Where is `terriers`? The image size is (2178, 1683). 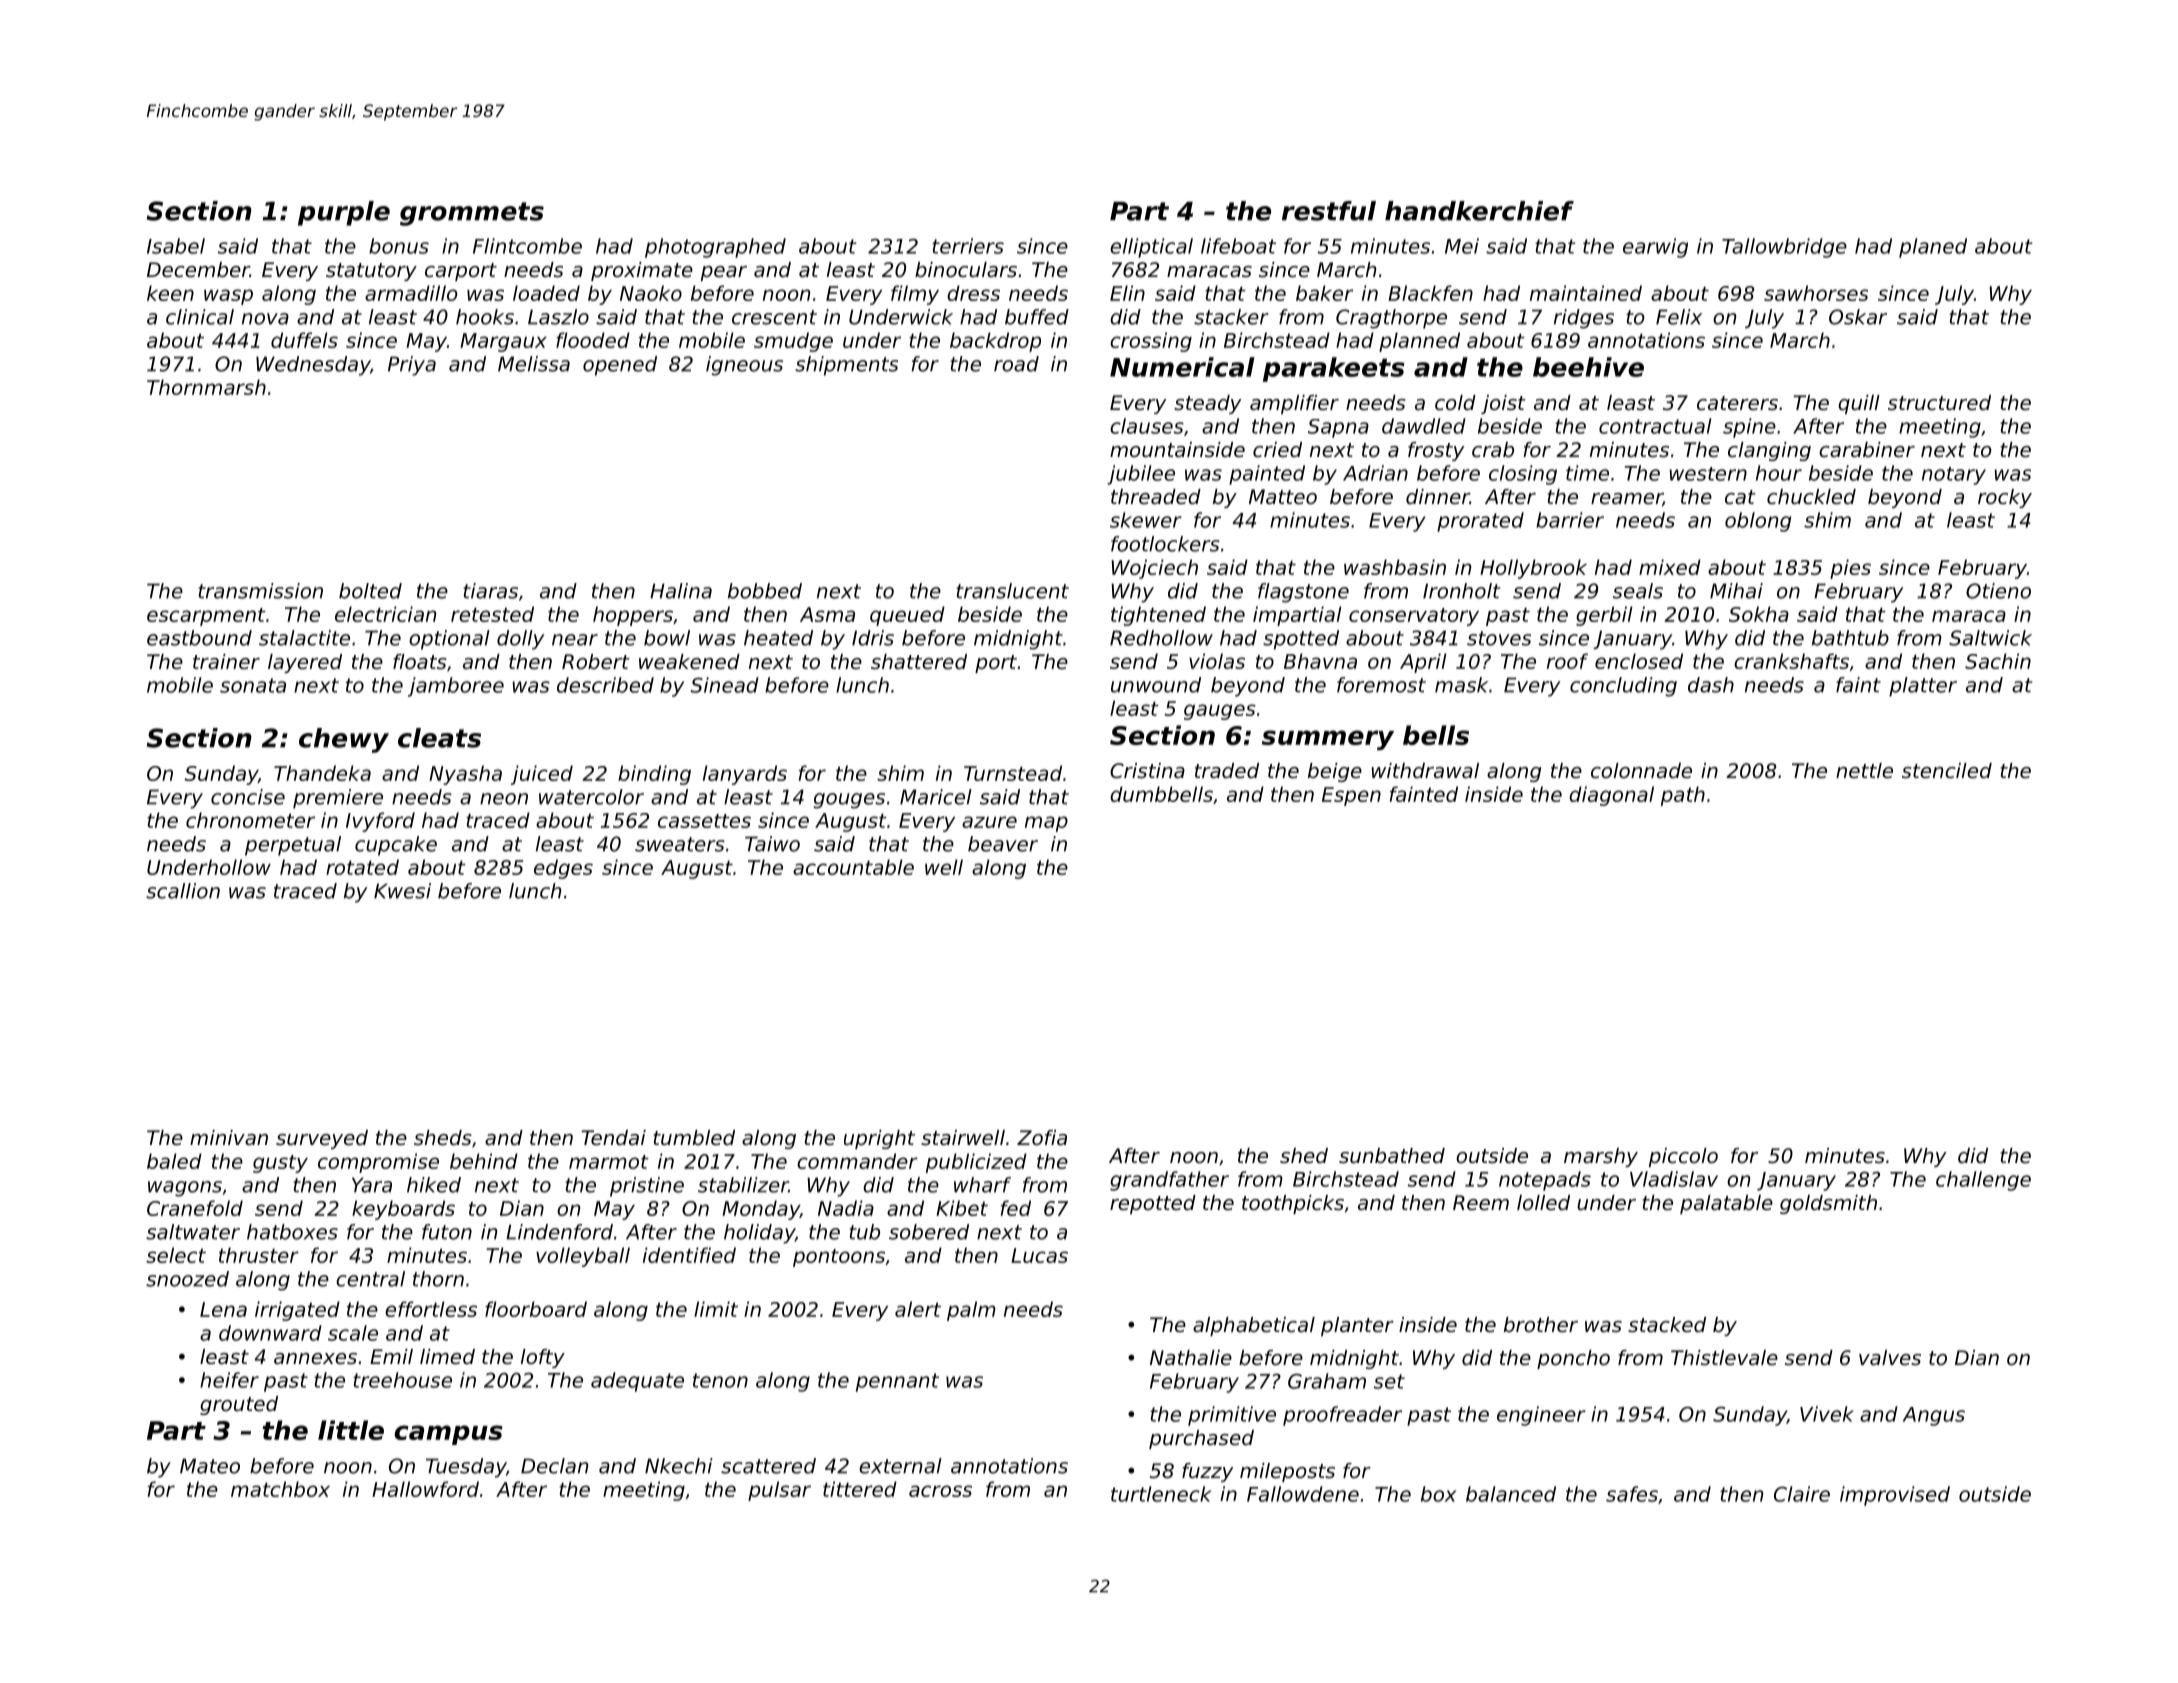 terriers is located at coordinates (968, 246).
